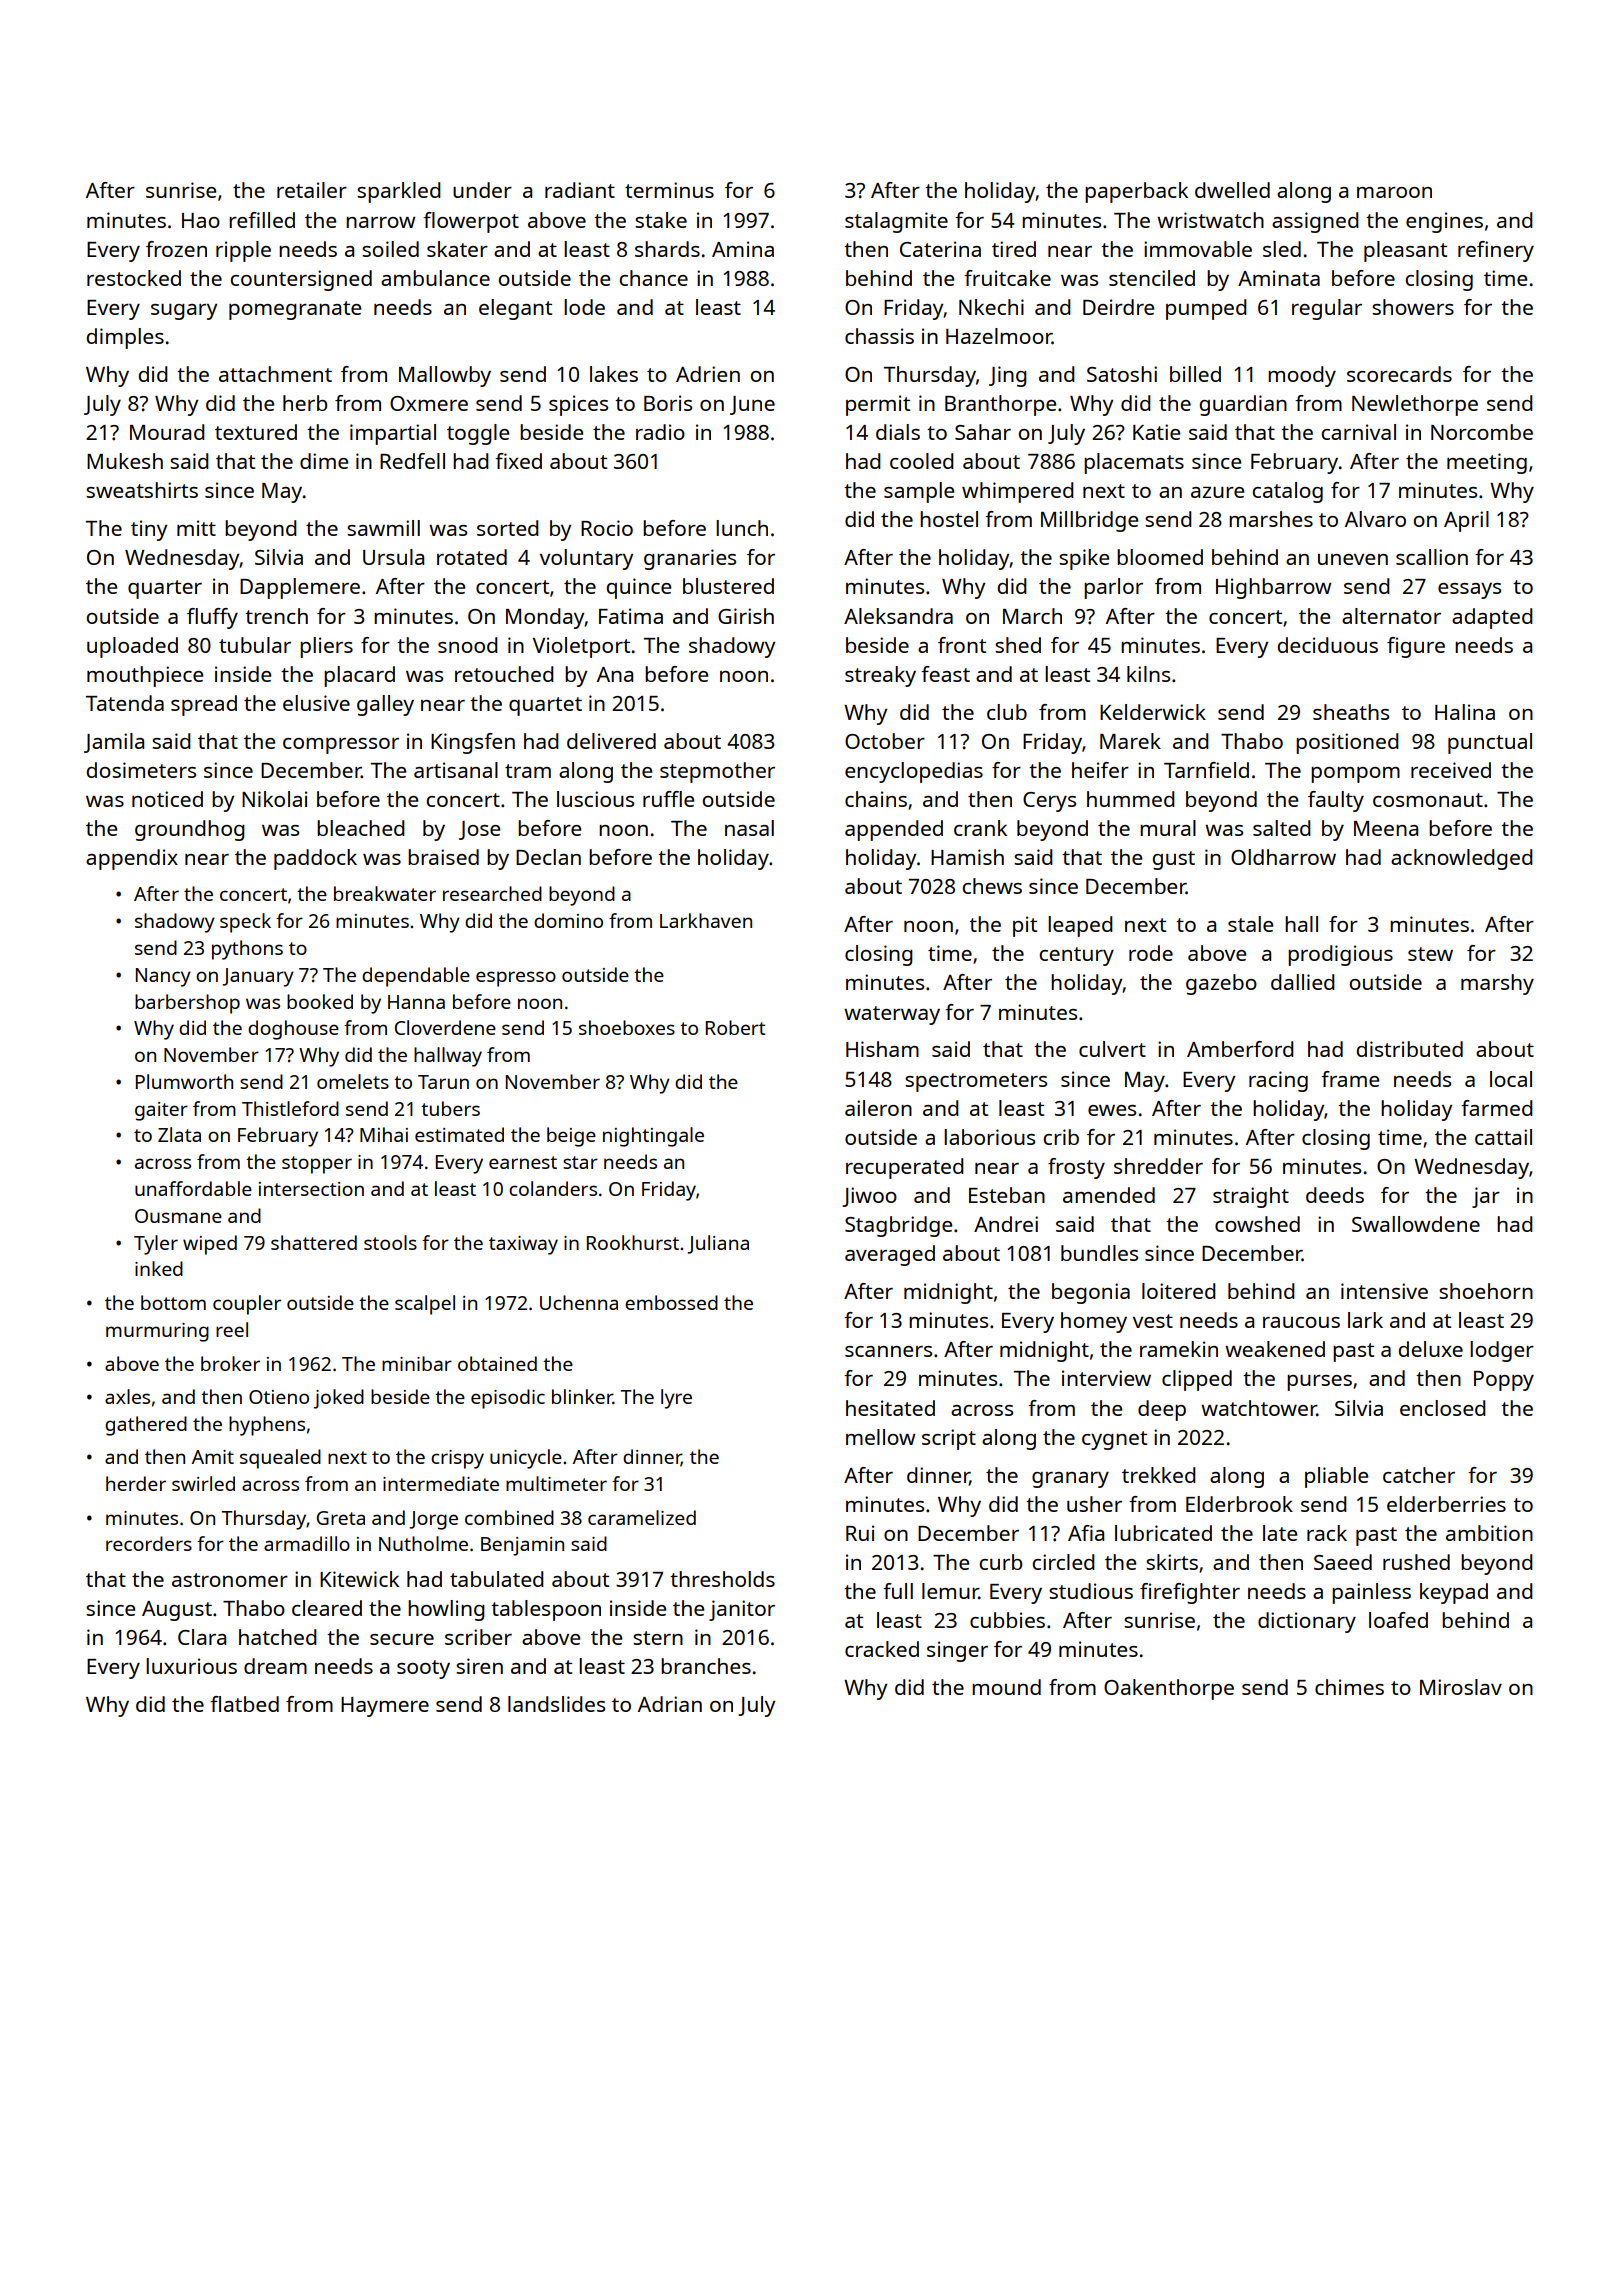 The width and height of the image is (1620, 2292). What do you see at coordinates (161, 1111) in the image?
I see `gaiter` at bounding box center [161, 1111].
